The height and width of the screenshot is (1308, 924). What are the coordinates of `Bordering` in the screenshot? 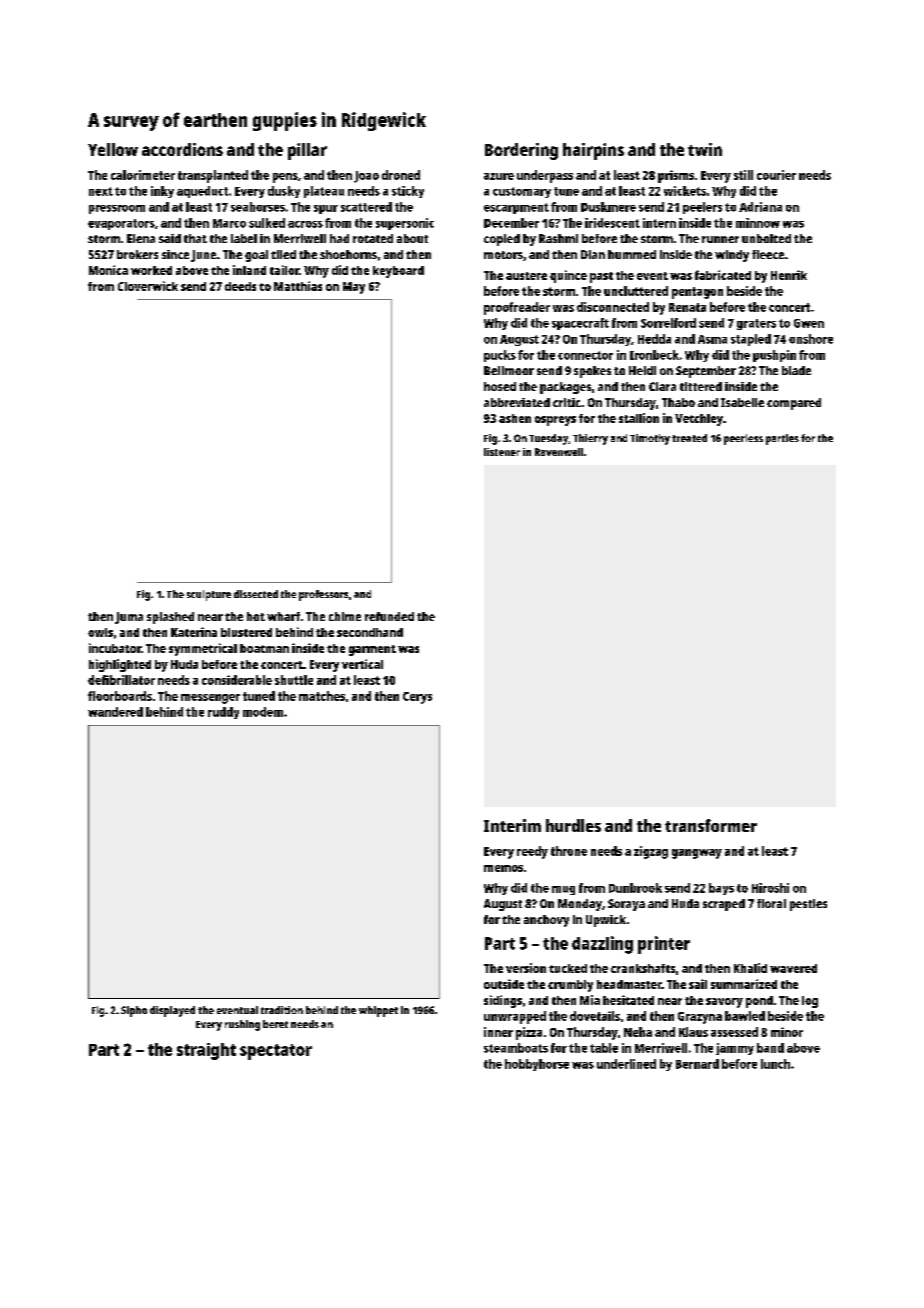 It's located at (521, 151).
